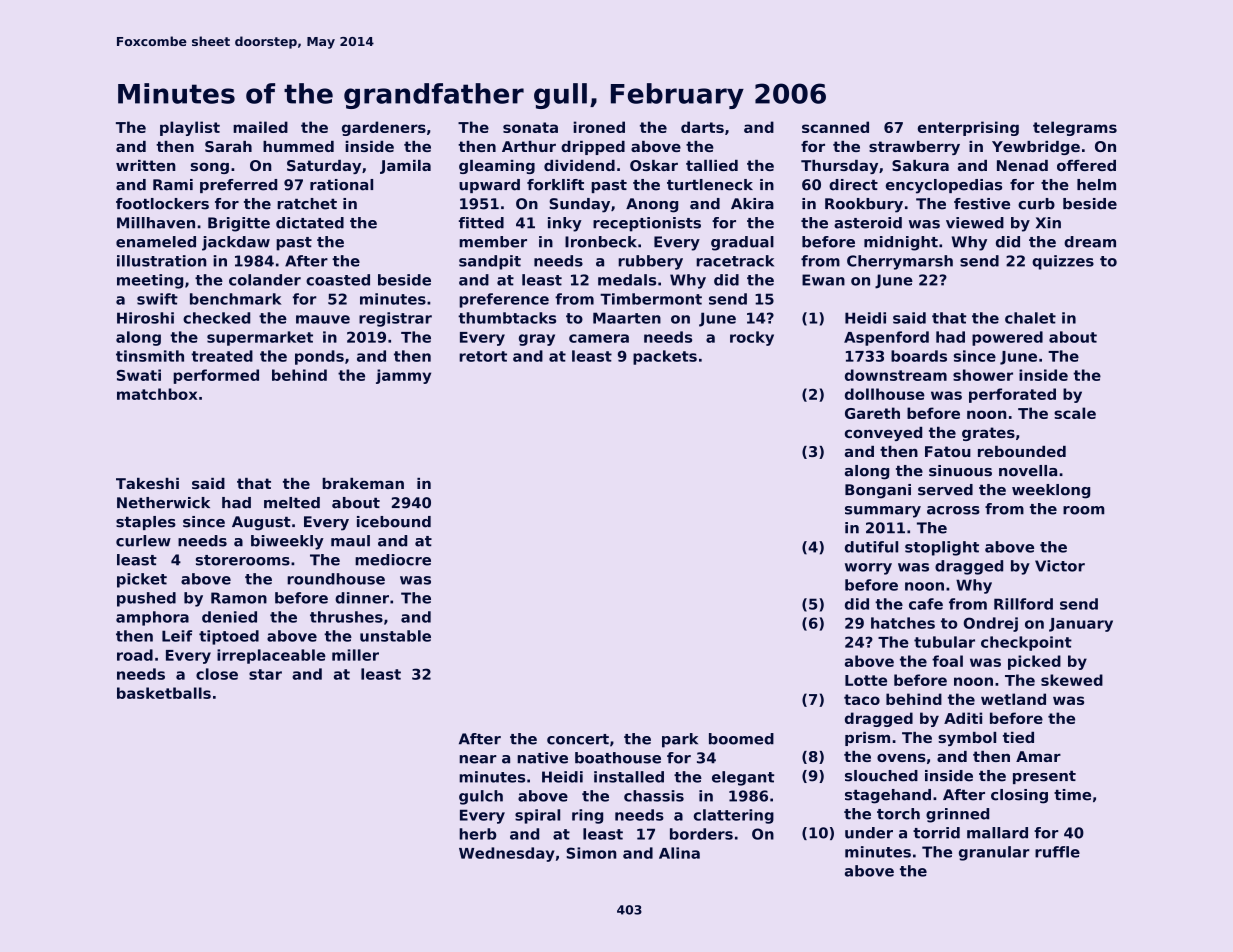 This screenshot has width=1233, height=952. What do you see at coordinates (702, 127) in the screenshot?
I see `darts` at bounding box center [702, 127].
